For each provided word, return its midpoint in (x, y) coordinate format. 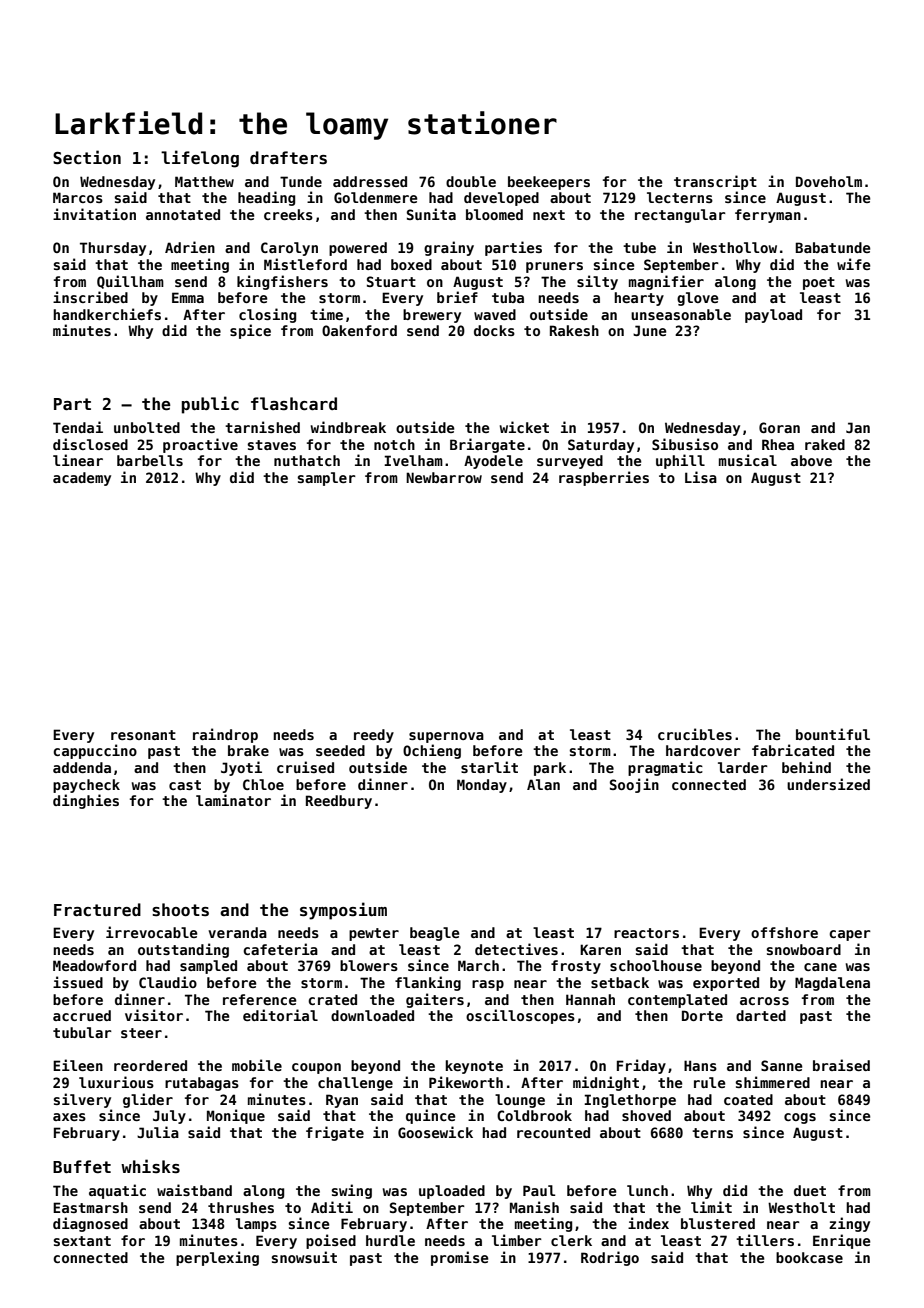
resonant (143, 735)
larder (743, 767)
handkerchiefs (107, 314)
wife (853, 264)
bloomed (494, 214)
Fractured (97, 909)
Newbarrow (444, 477)
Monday (482, 786)
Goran (779, 427)
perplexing (217, 1258)
